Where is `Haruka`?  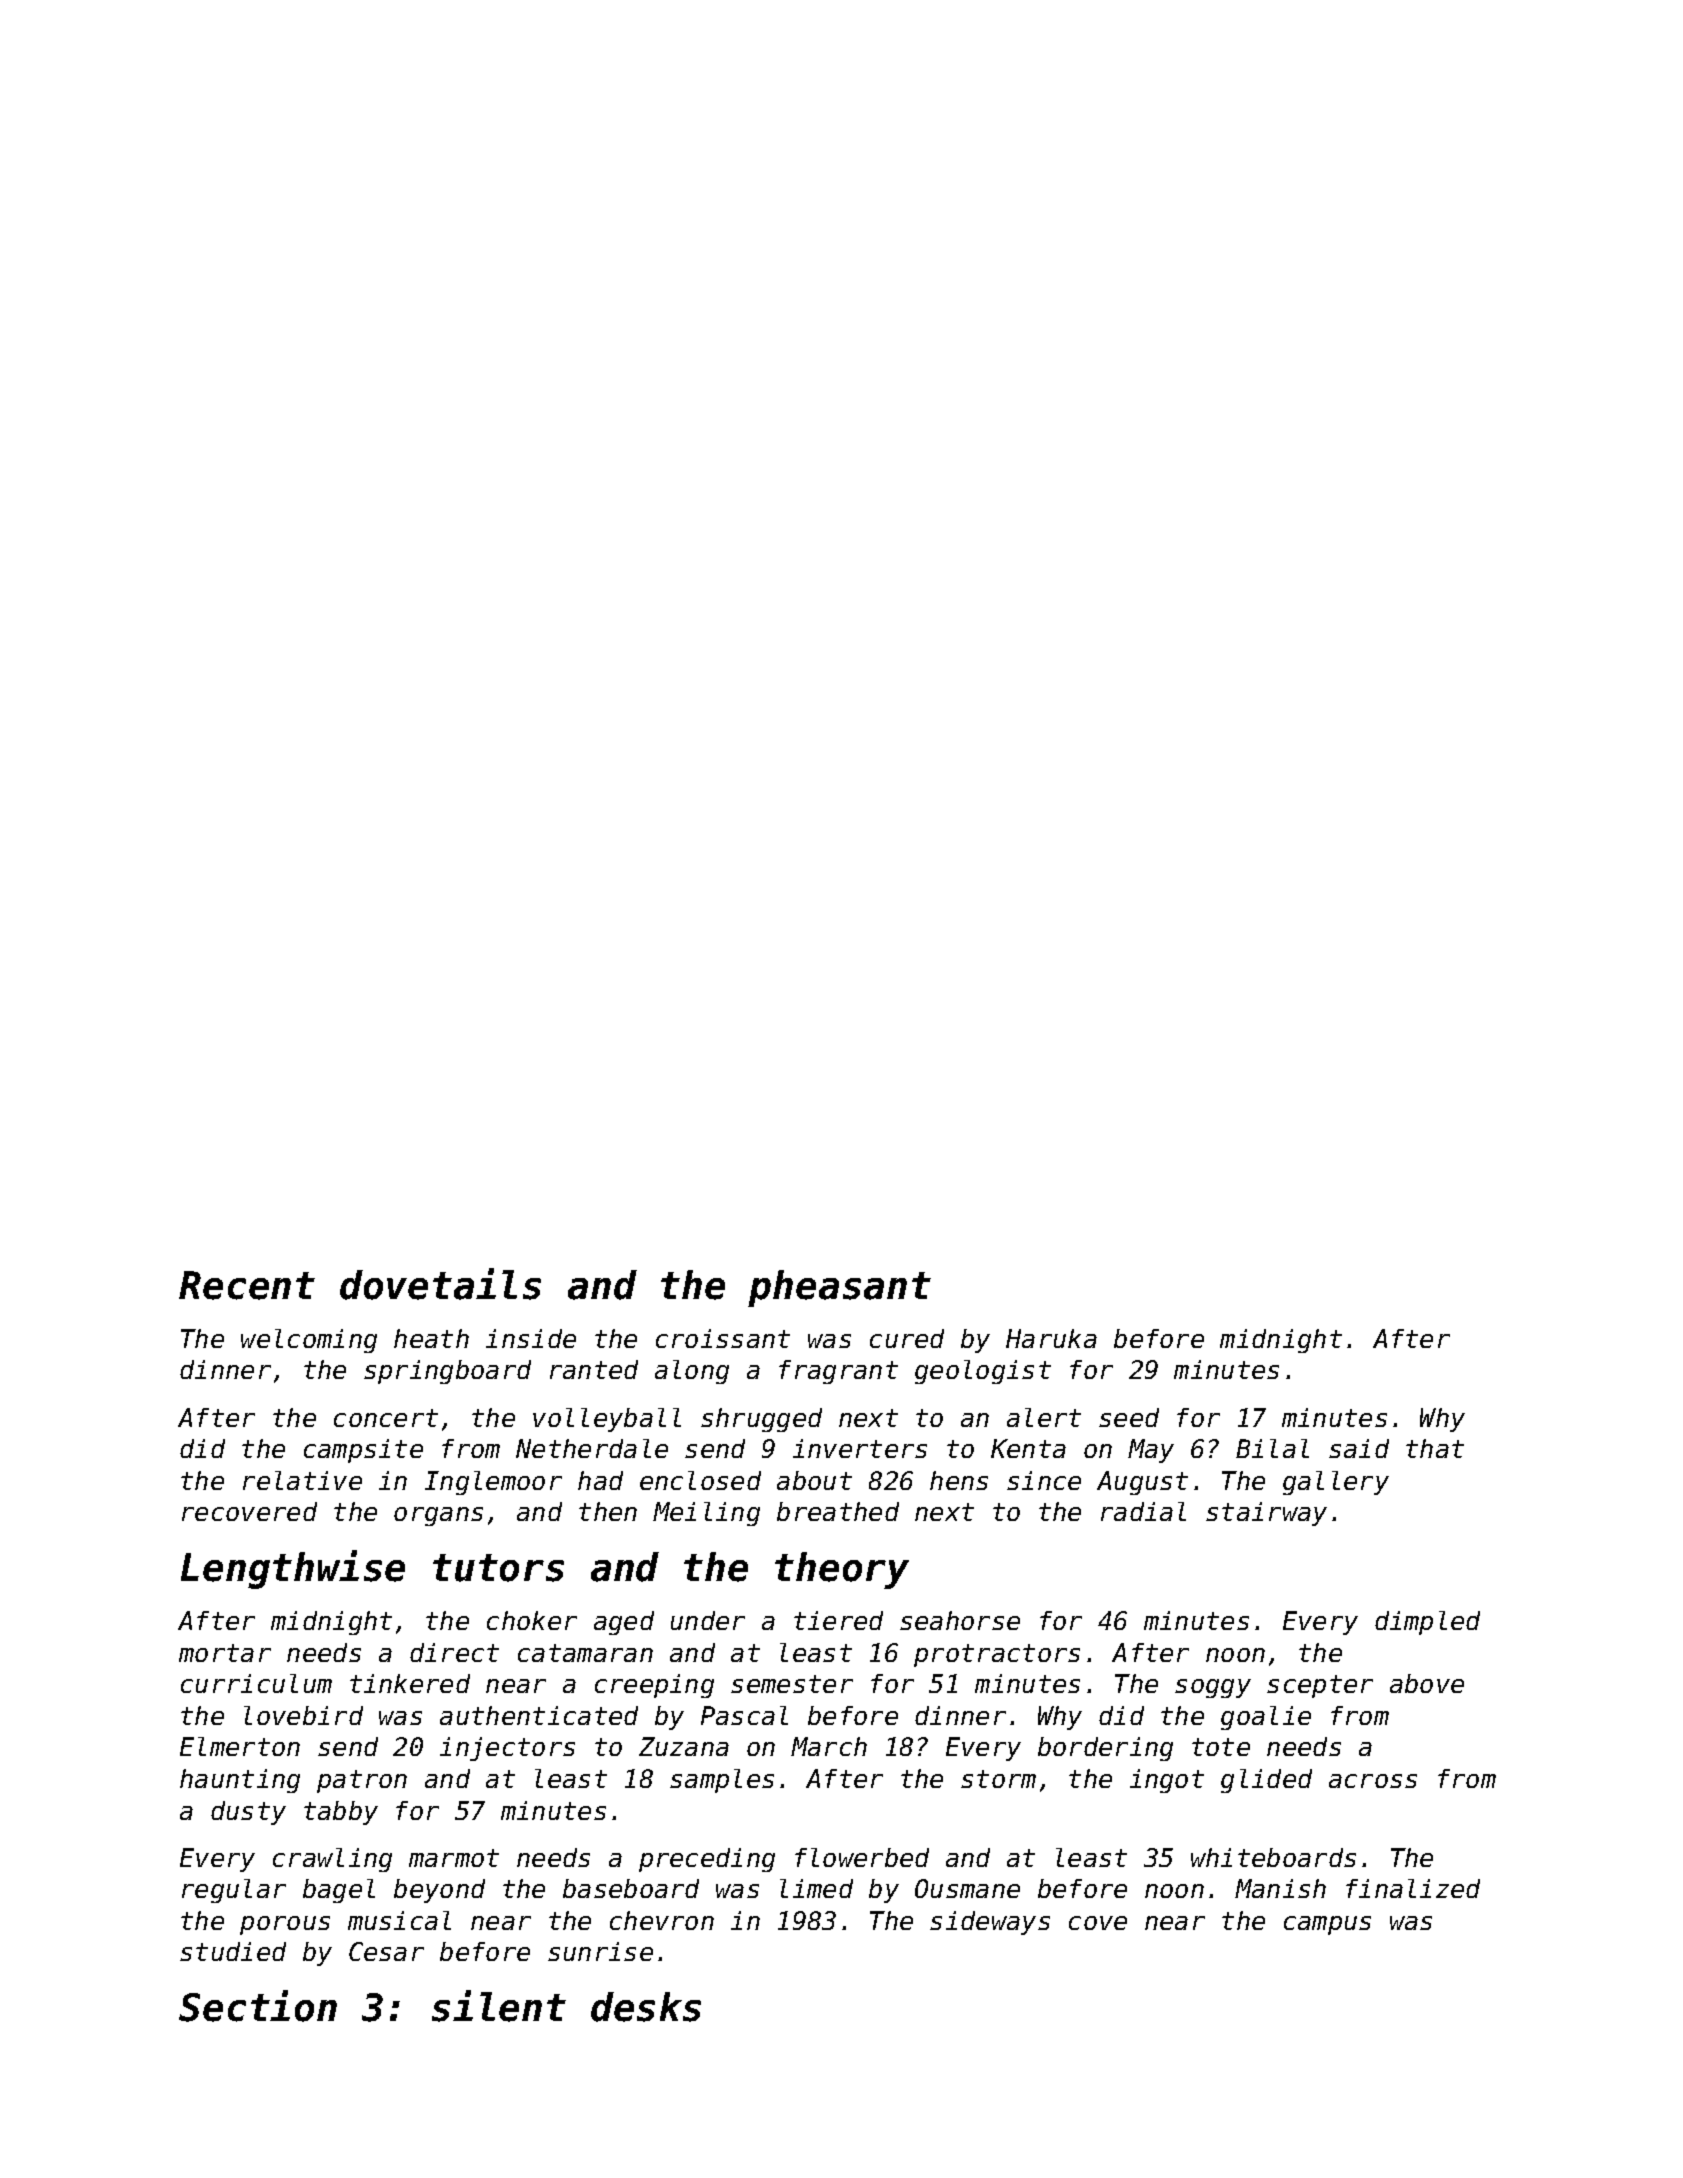
Haruka is located at coordinates (1051, 1338).
